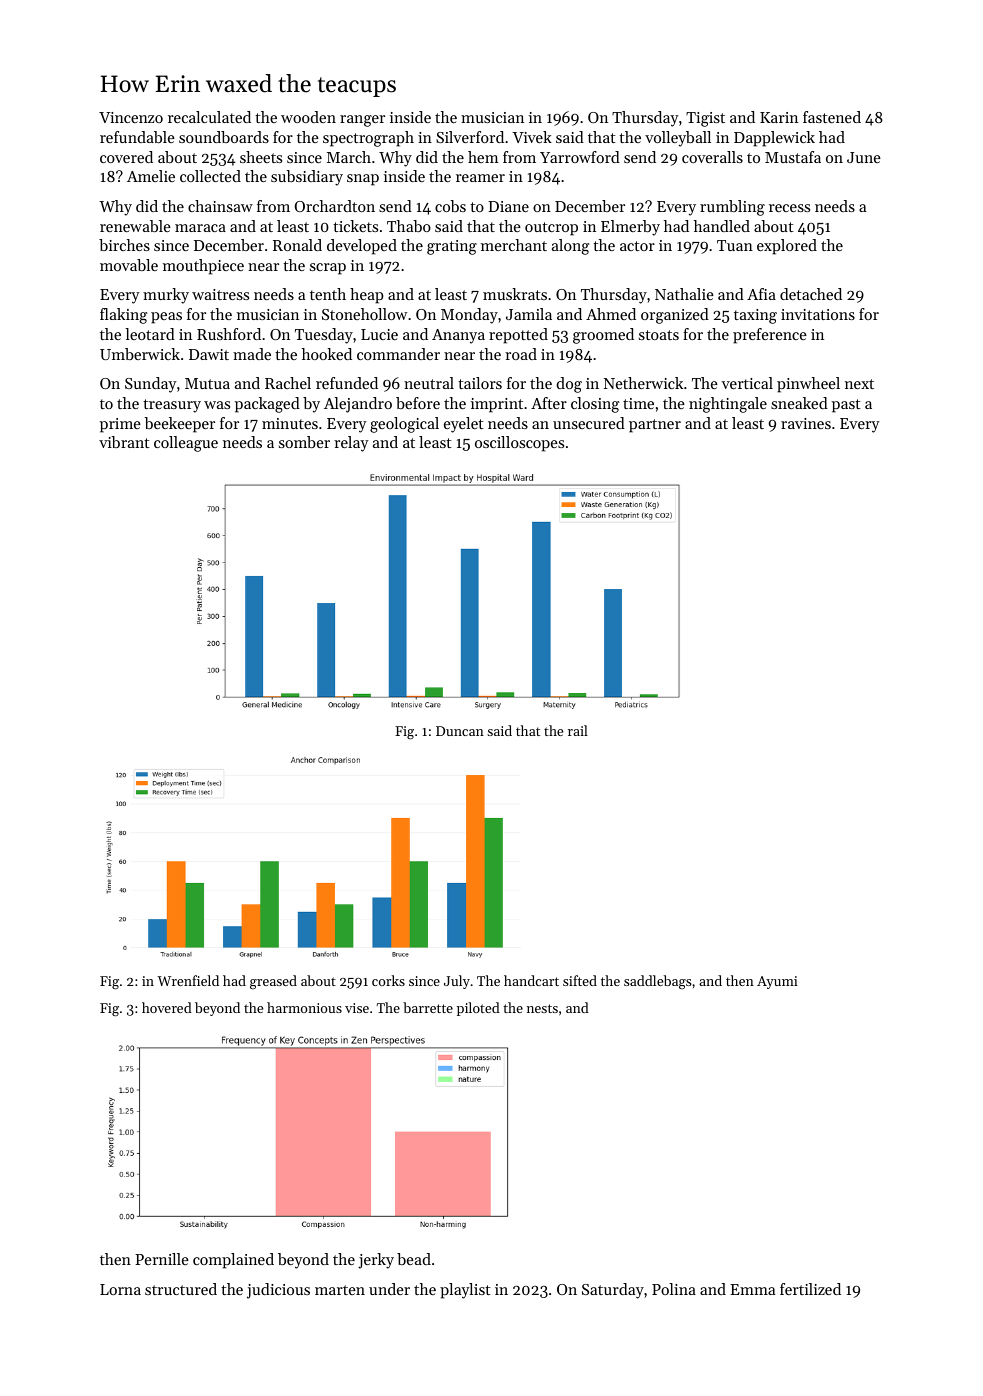 The height and width of the screenshot is (1396, 983). Describe the element at coordinates (460, 731) in the screenshot. I see `Duncan` at that location.
